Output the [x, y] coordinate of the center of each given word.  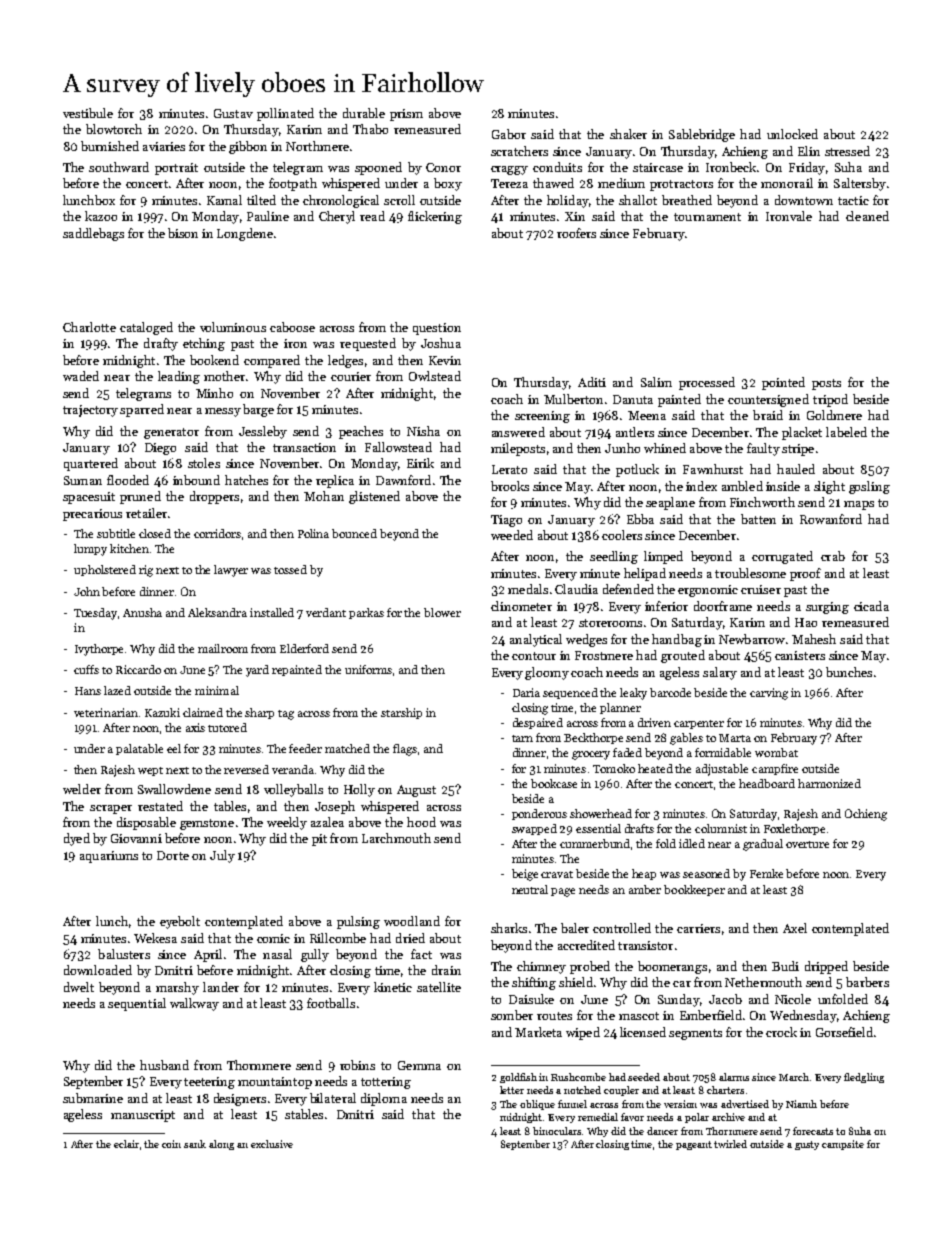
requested [368, 344]
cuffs [86, 669]
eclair [126, 1144]
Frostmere [604, 655]
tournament [707, 217]
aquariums [109, 857]
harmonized [829, 783]
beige [525, 875]
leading [179, 377]
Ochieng [866, 815]
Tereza [509, 183]
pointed [783, 383]
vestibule [88, 113]
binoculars [557, 1131]
